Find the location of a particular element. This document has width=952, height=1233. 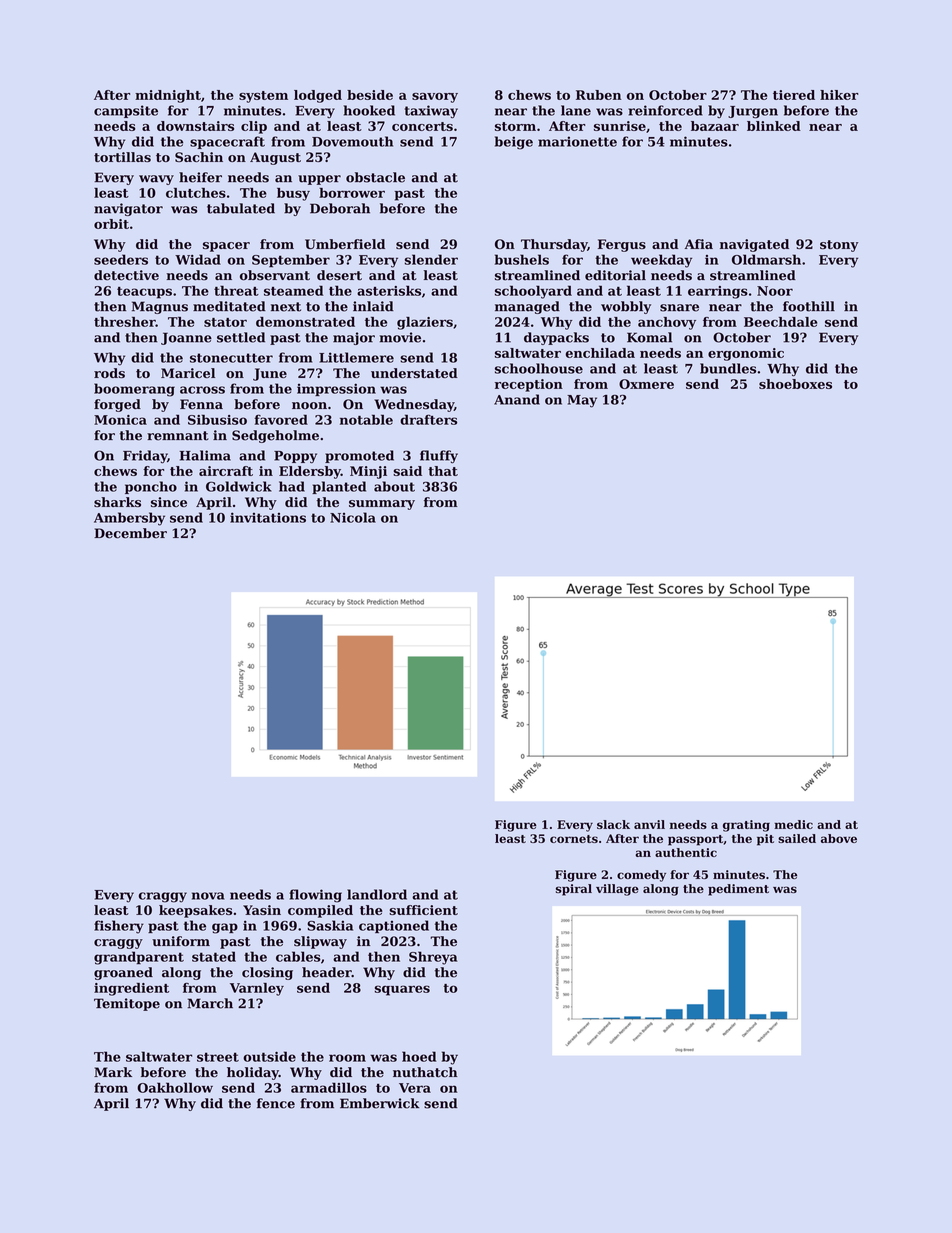

Emberwick is located at coordinates (379, 1103).
